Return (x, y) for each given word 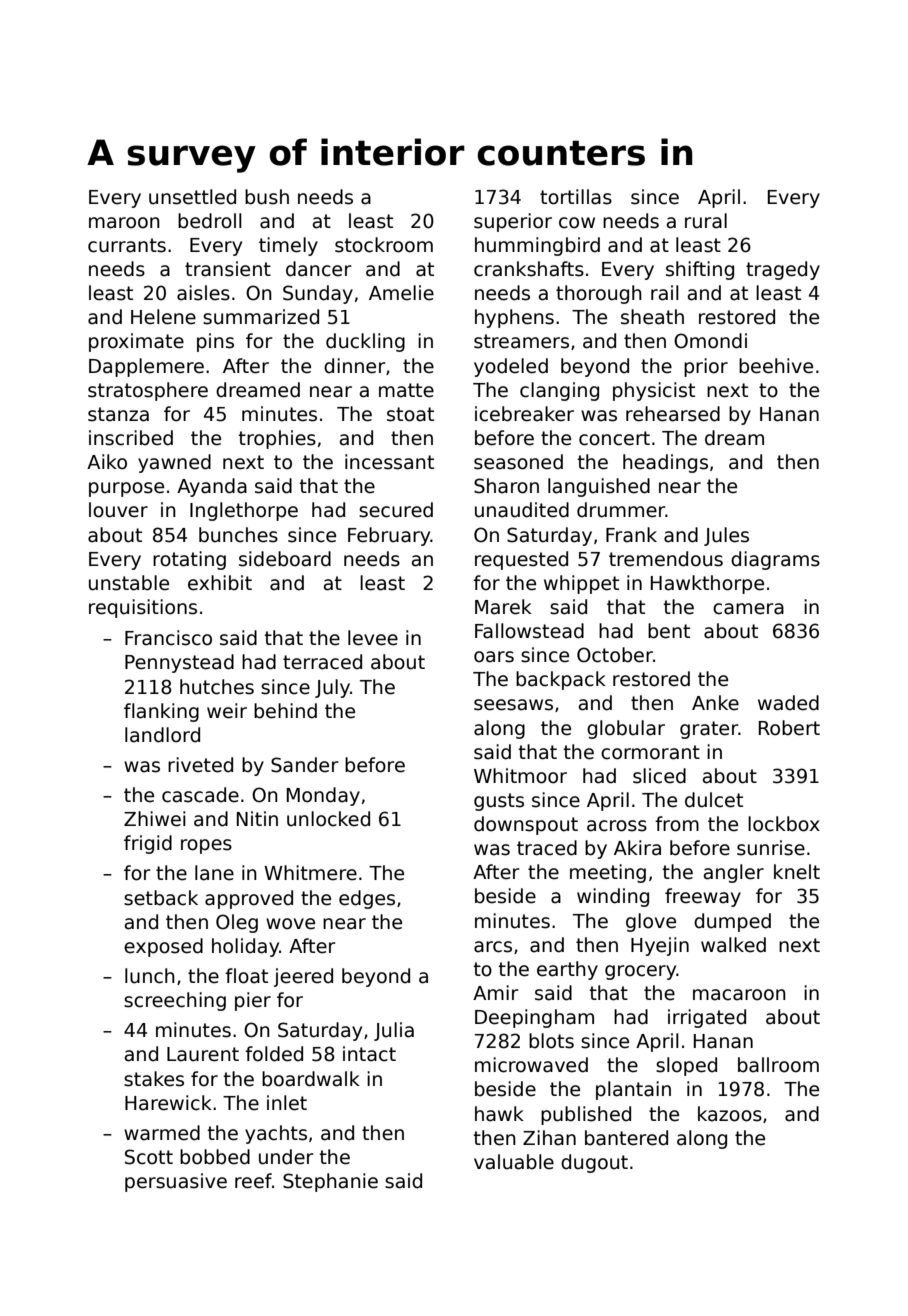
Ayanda (212, 487)
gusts (499, 802)
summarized (261, 317)
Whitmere (310, 873)
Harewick (168, 1103)
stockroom (384, 245)
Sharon (506, 486)
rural (706, 221)
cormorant (650, 752)
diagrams (775, 560)
